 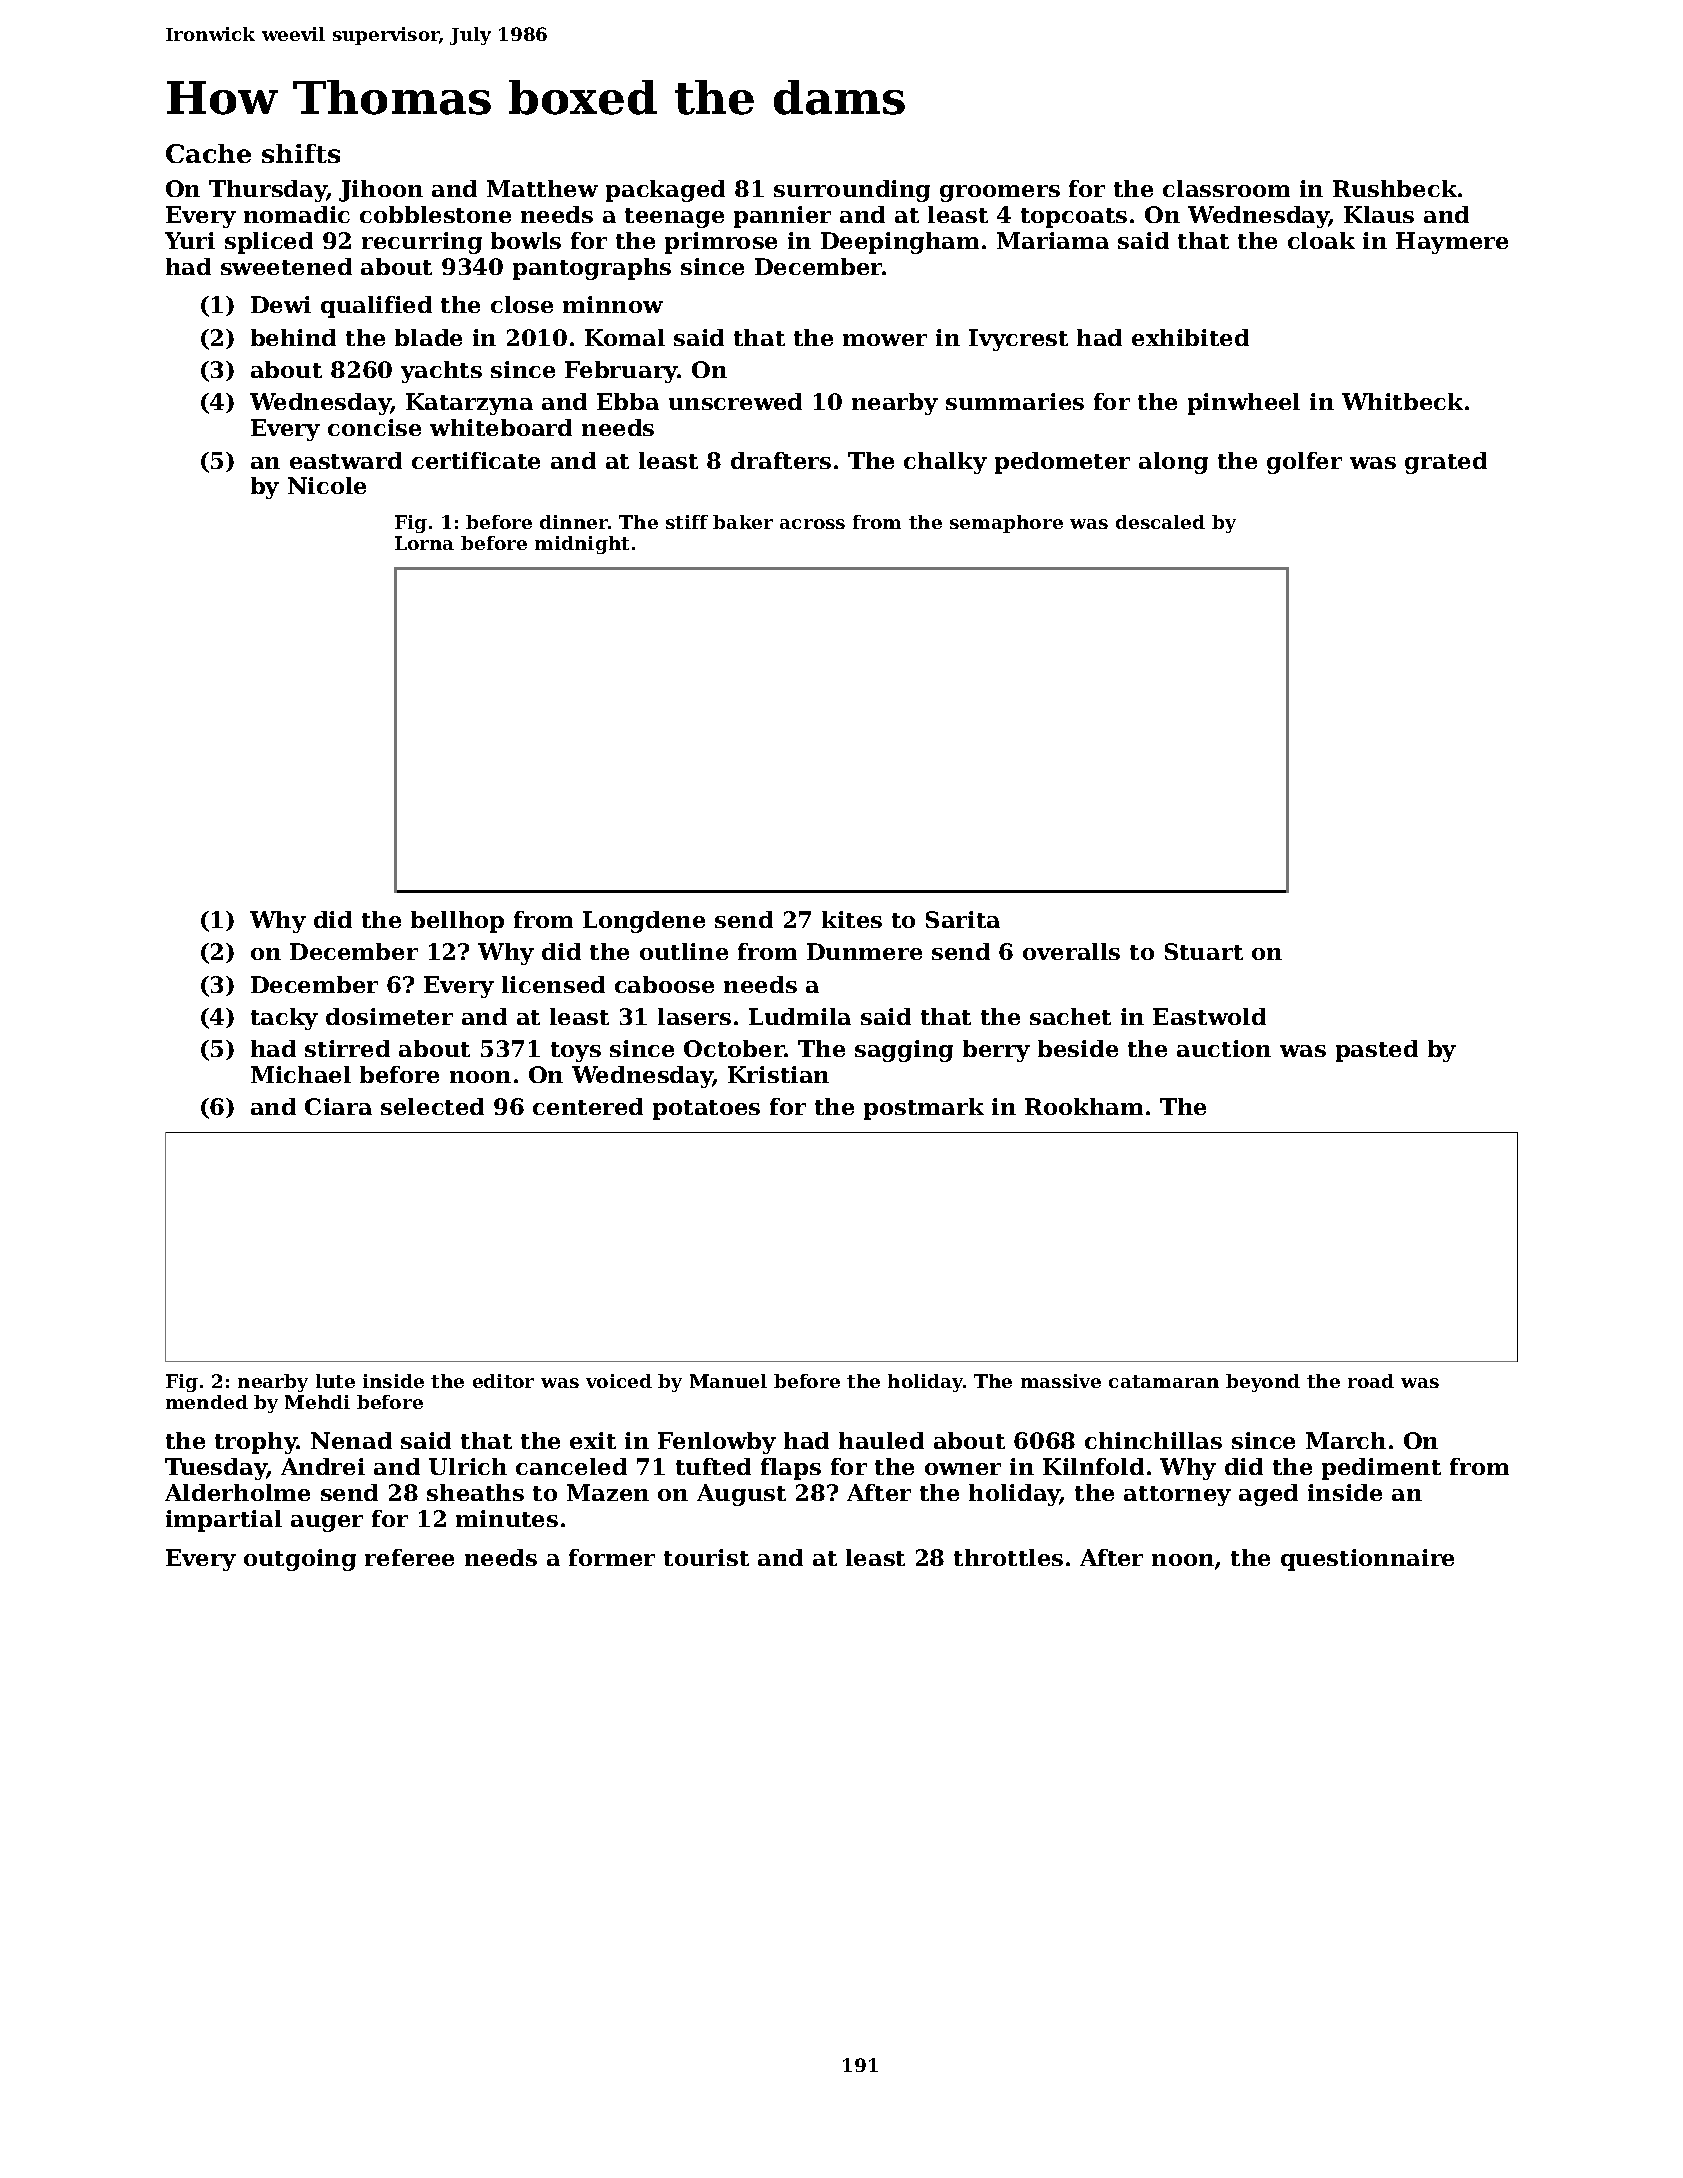 I want to click on potatoes, so click(x=706, y=1110).
